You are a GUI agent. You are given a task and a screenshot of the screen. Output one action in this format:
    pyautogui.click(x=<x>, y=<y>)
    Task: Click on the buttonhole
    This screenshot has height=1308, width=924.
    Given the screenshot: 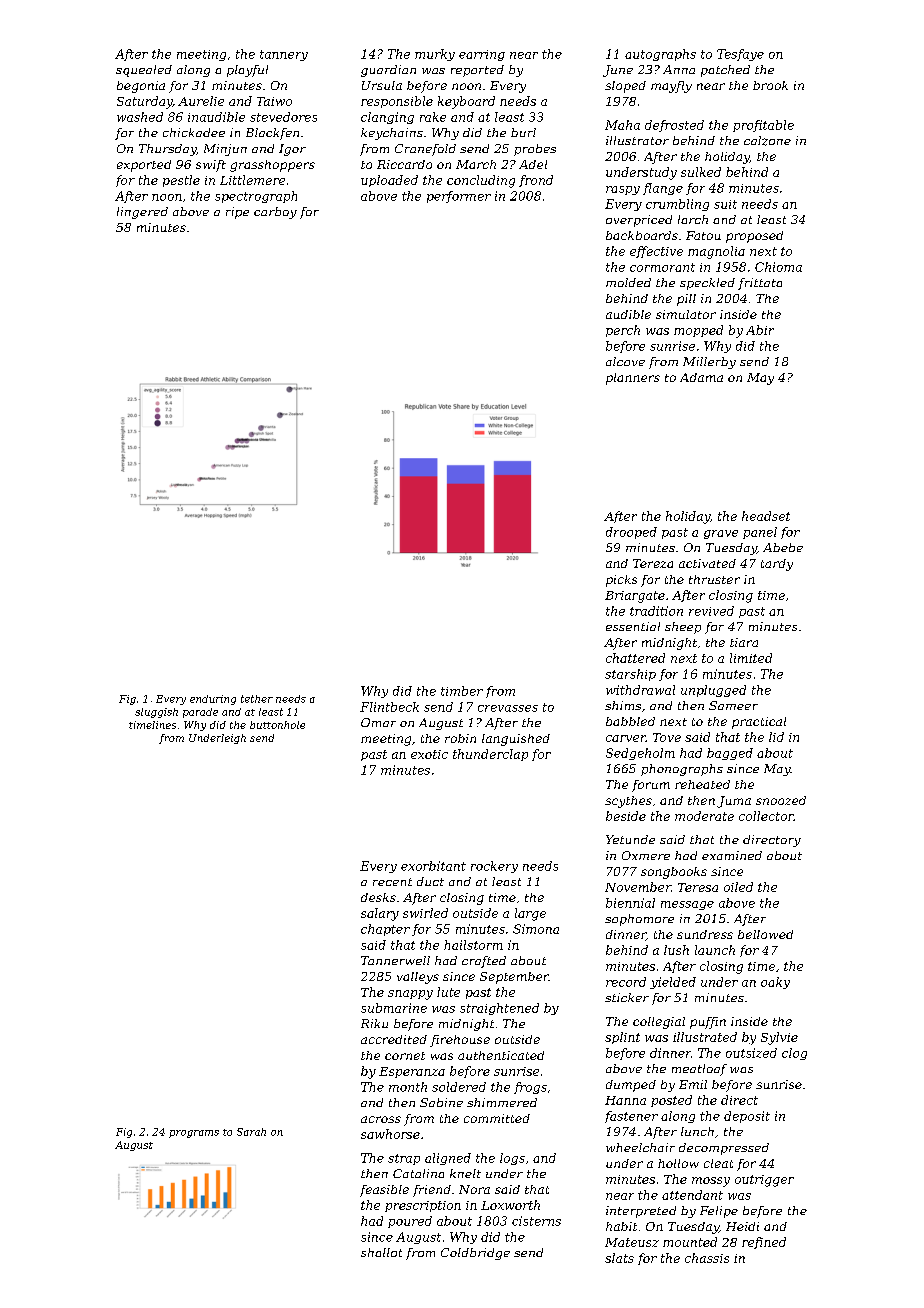 What is the action you would take?
    pyautogui.click(x=277, y=725)
